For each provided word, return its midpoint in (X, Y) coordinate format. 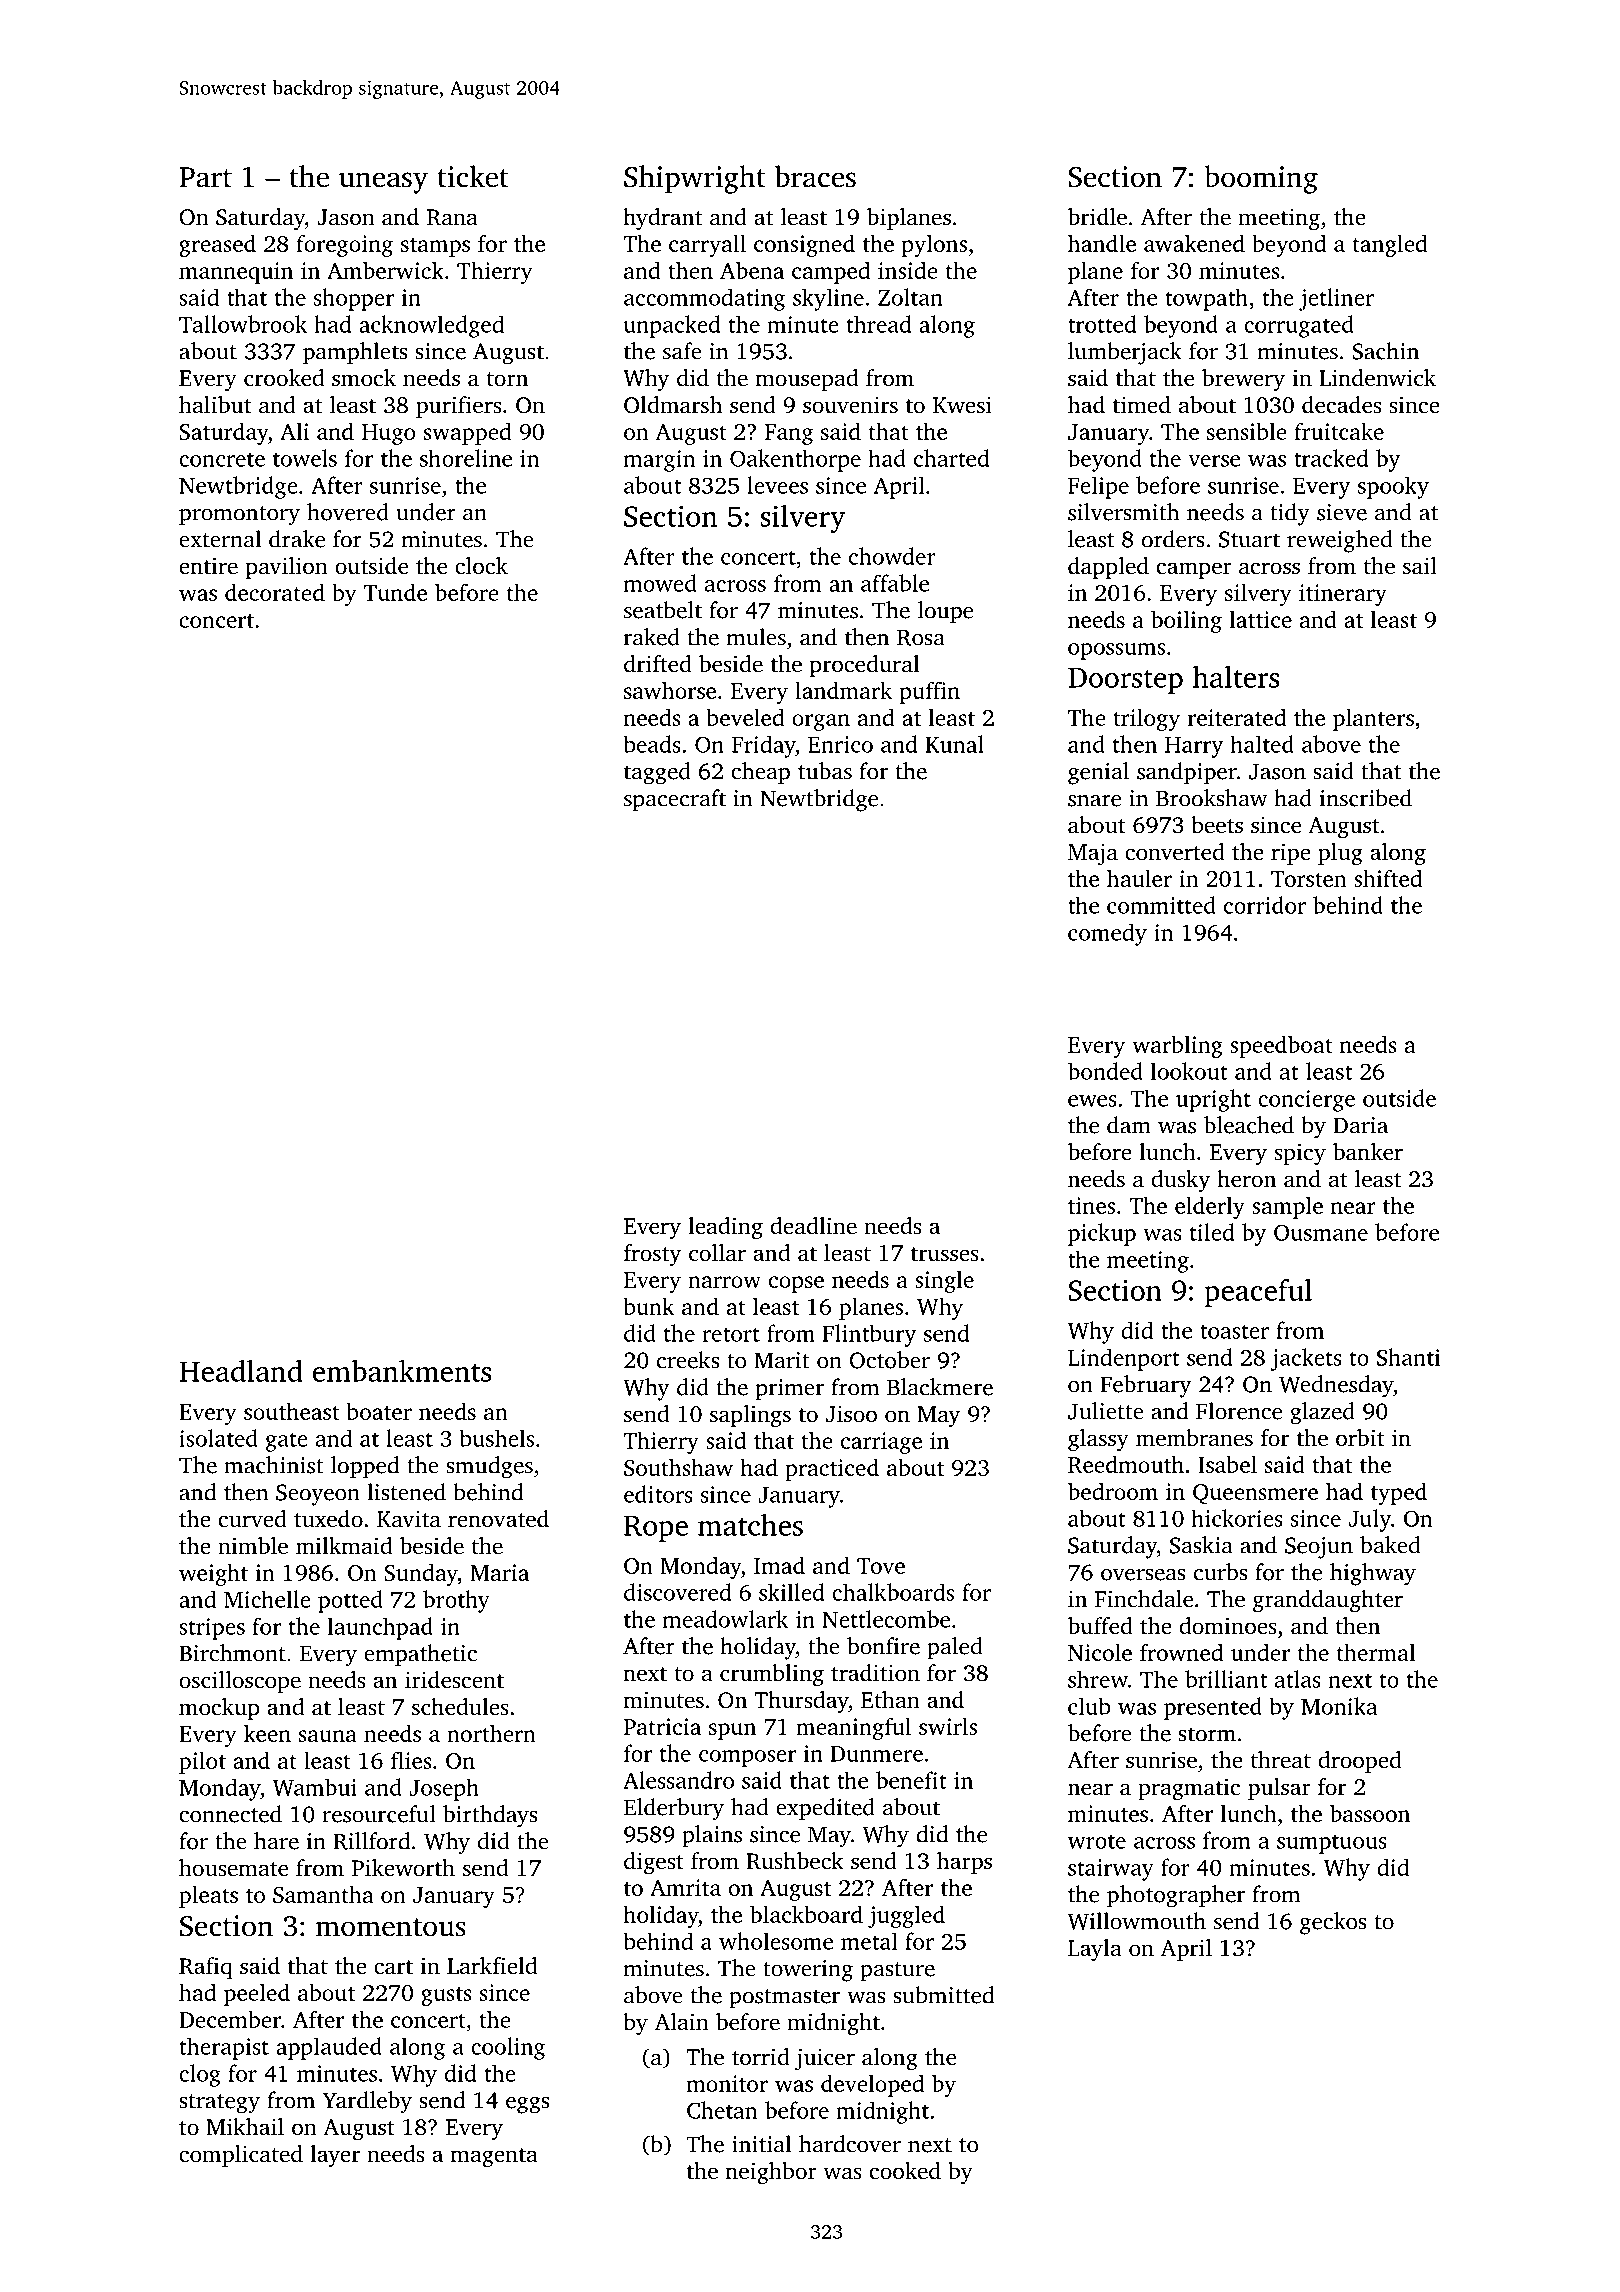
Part (205, 177)
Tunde (395, 592)
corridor (1265, 905)
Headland (241, 1371)
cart (393, 1967)
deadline (813, 1226)
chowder (892, 556)
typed (1399, 1493)
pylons (934, 246)
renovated (498, 1519)
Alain (682, 2021)
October (889, 1360)
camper (1194, 570)
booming (1261, 179)
